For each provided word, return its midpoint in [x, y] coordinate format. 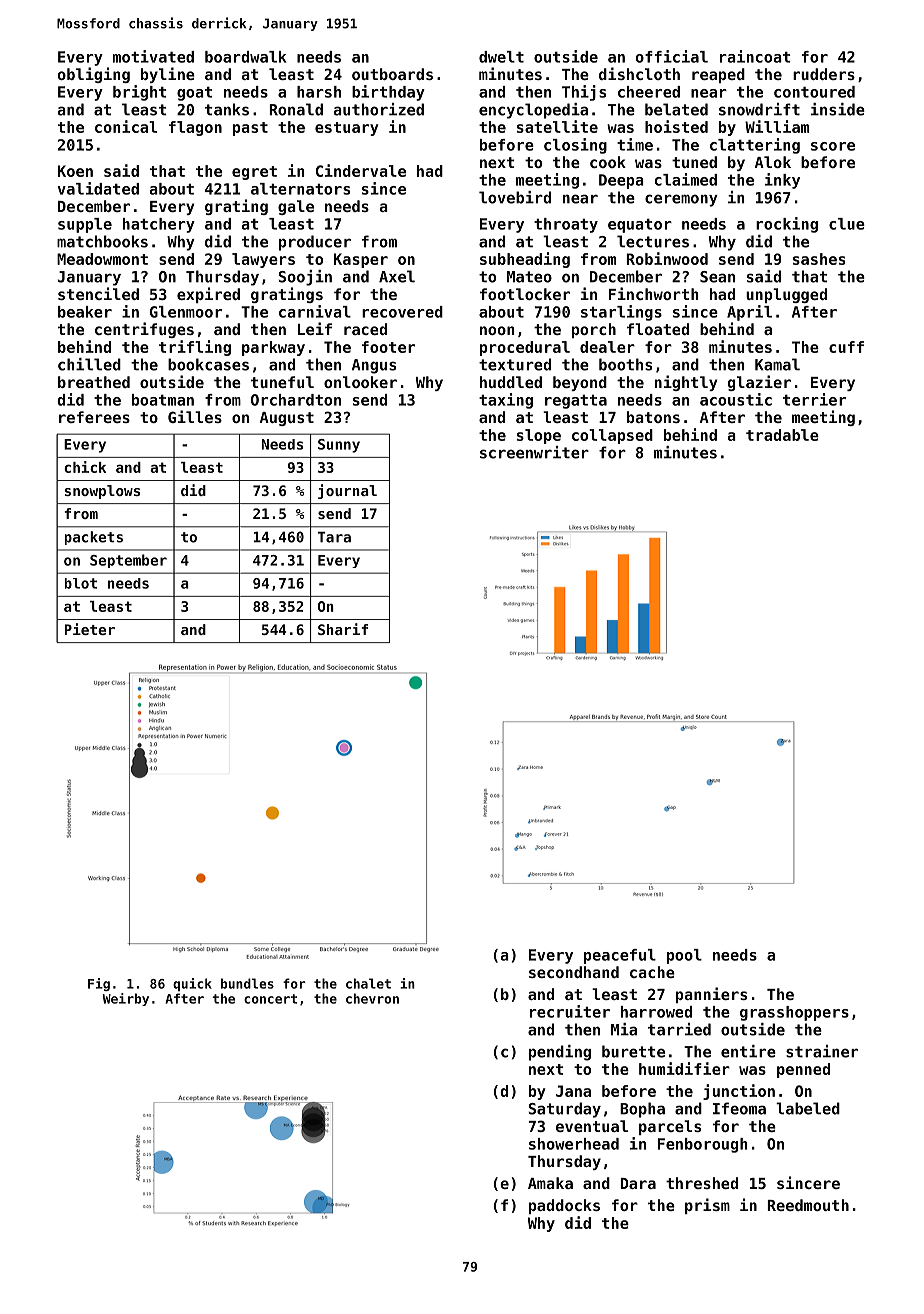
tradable [782, 435]
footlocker [525, 294]
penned [803, 1070]
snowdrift [759, 109]
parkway [273, 348]
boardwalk [246, 57]
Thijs [584, 93]
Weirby [126, 999]
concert [270, 999]
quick [192, 984]
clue [847, 224]
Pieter [90, 629]
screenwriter [534, 452]
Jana [573, 1091]
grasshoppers [794, 1013]
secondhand [574, 972]
